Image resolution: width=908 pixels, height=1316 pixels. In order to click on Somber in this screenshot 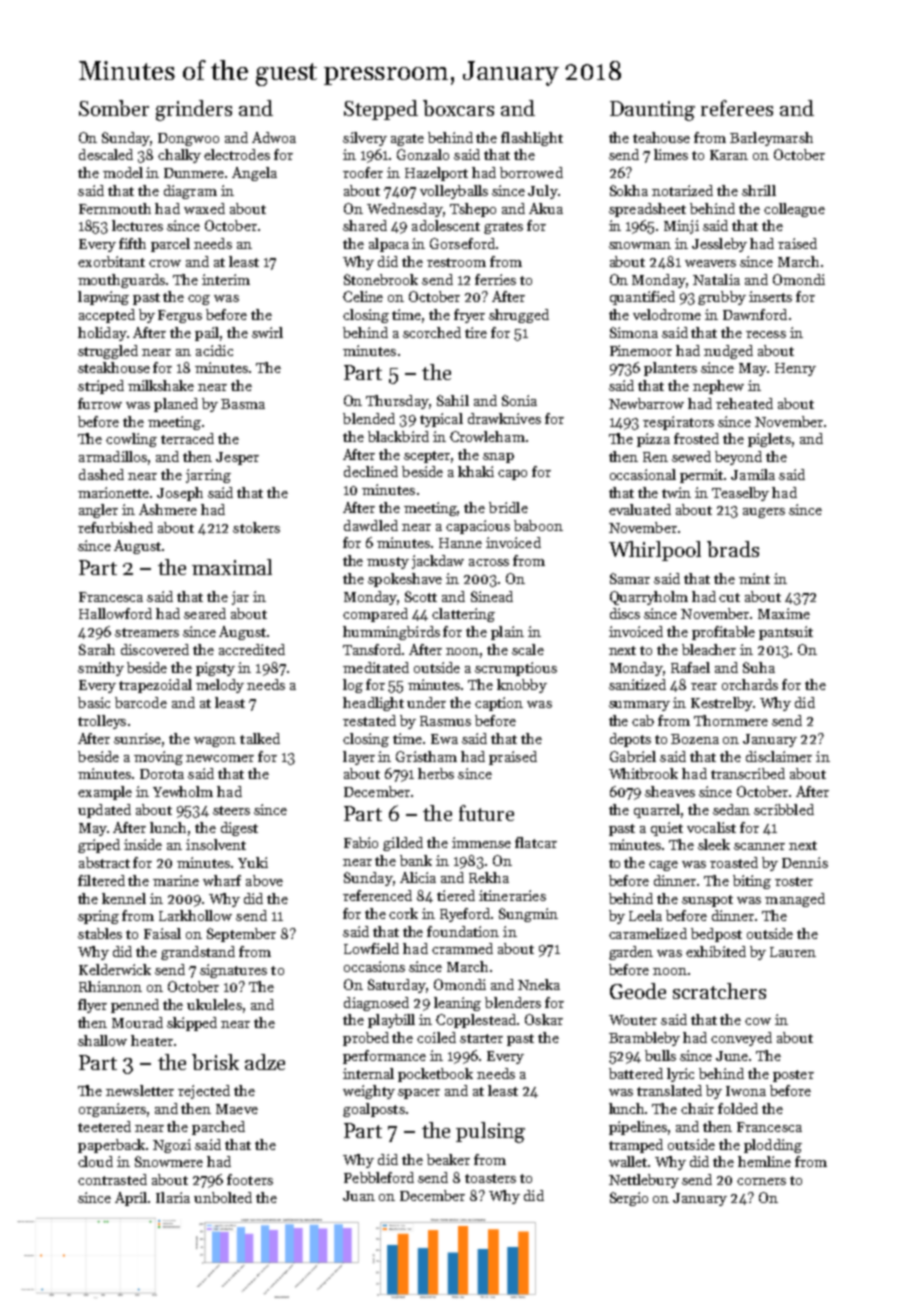, I will do `click(114, 108)`.
